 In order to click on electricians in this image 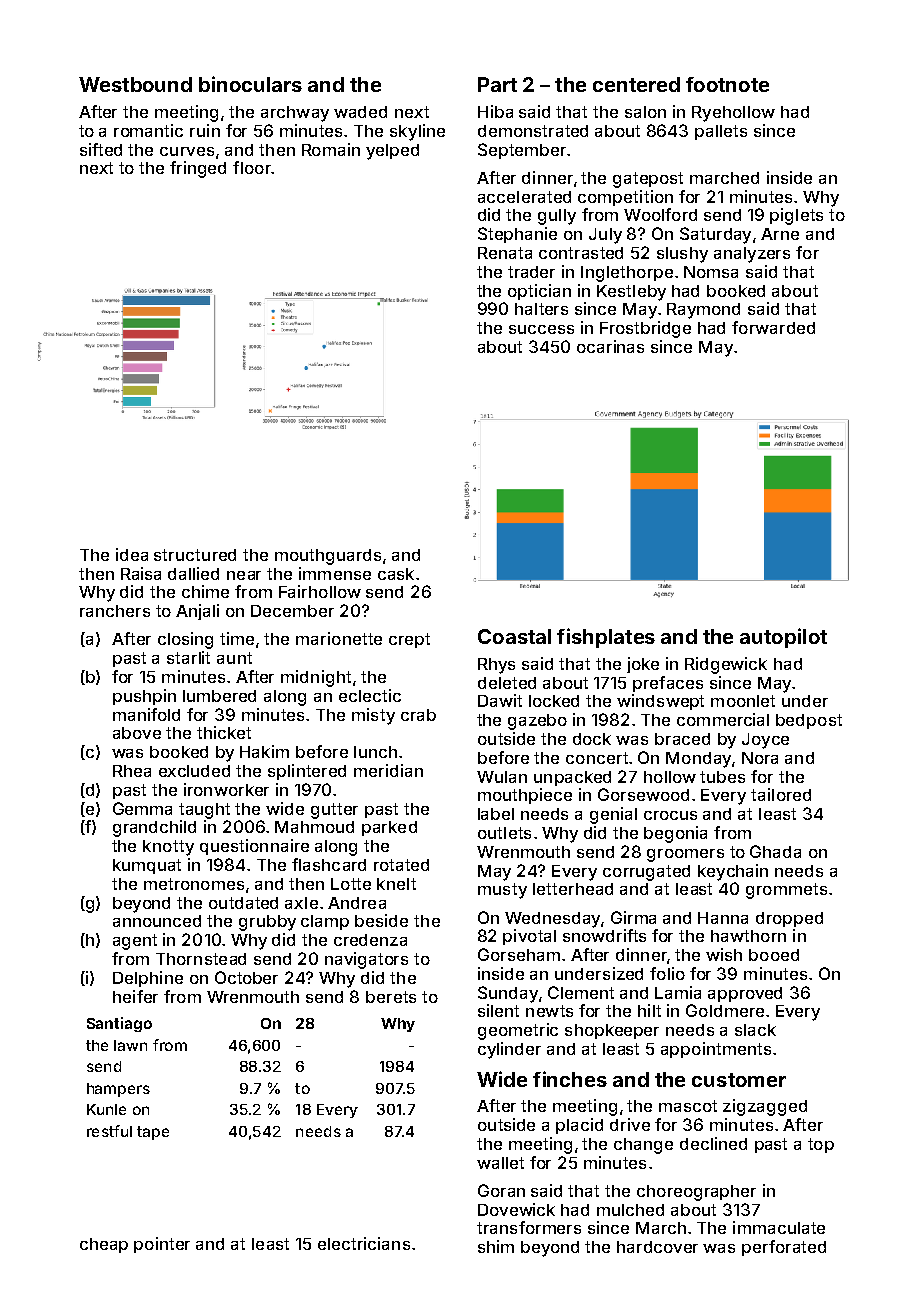, I will do `click(364, 1243)`.
